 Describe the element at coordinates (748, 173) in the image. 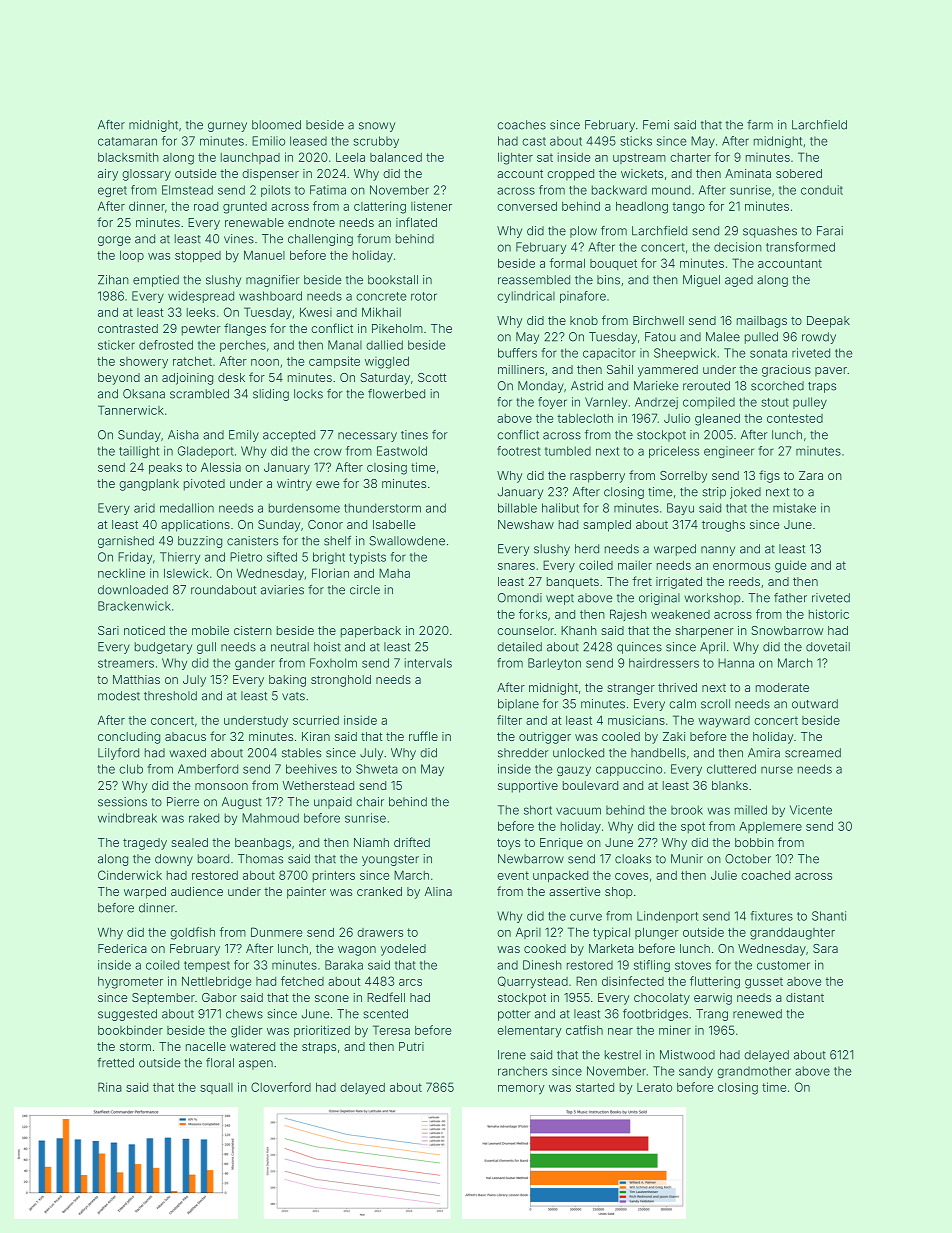

I see `Aminata` at that location.
